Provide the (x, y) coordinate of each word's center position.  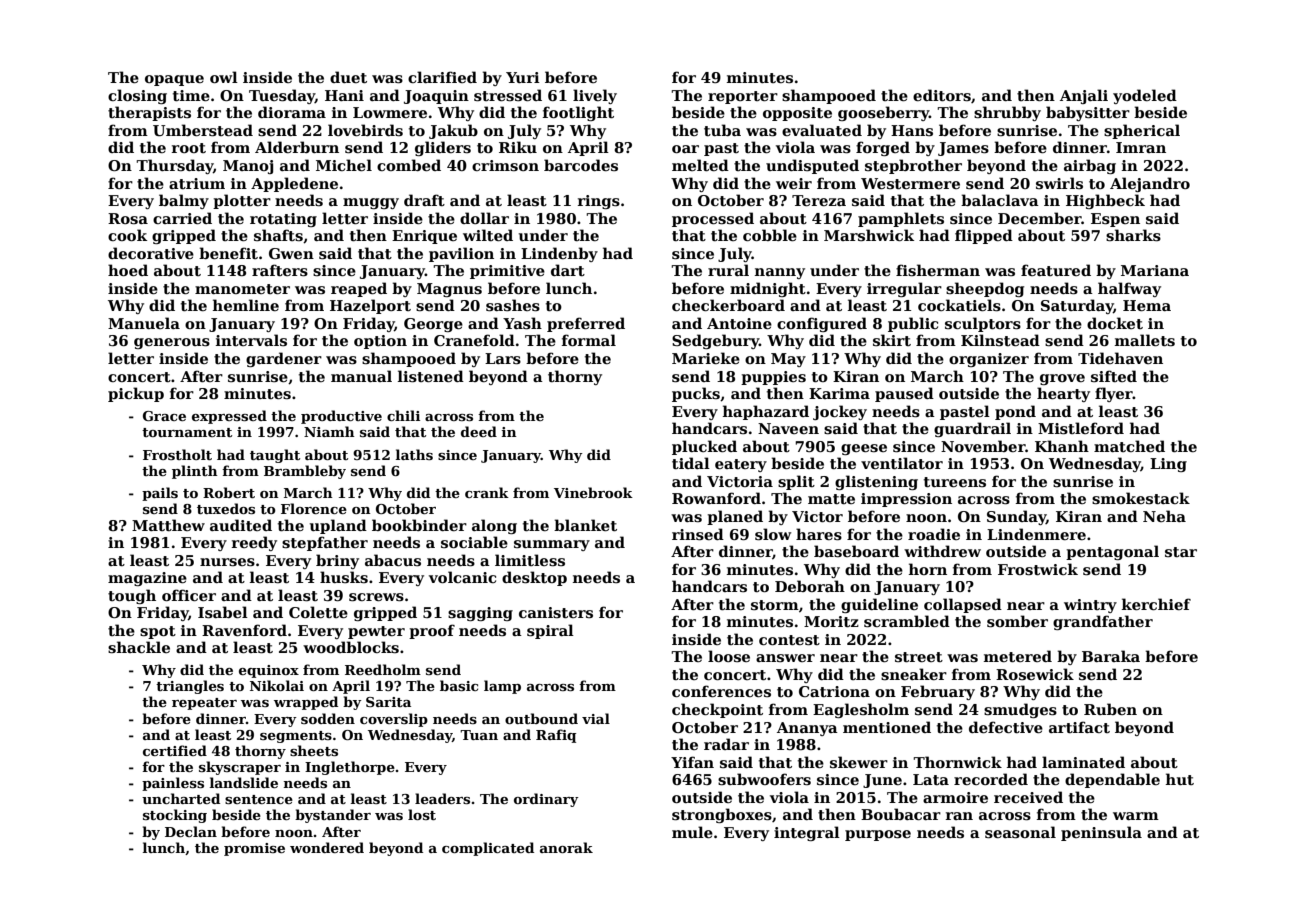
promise (254, 849)
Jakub (453, 131)
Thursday (174, 166)
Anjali (1084, 96)
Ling (1168, 465)
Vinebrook (593, 492)
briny (337, 561)
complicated (488, 849)
